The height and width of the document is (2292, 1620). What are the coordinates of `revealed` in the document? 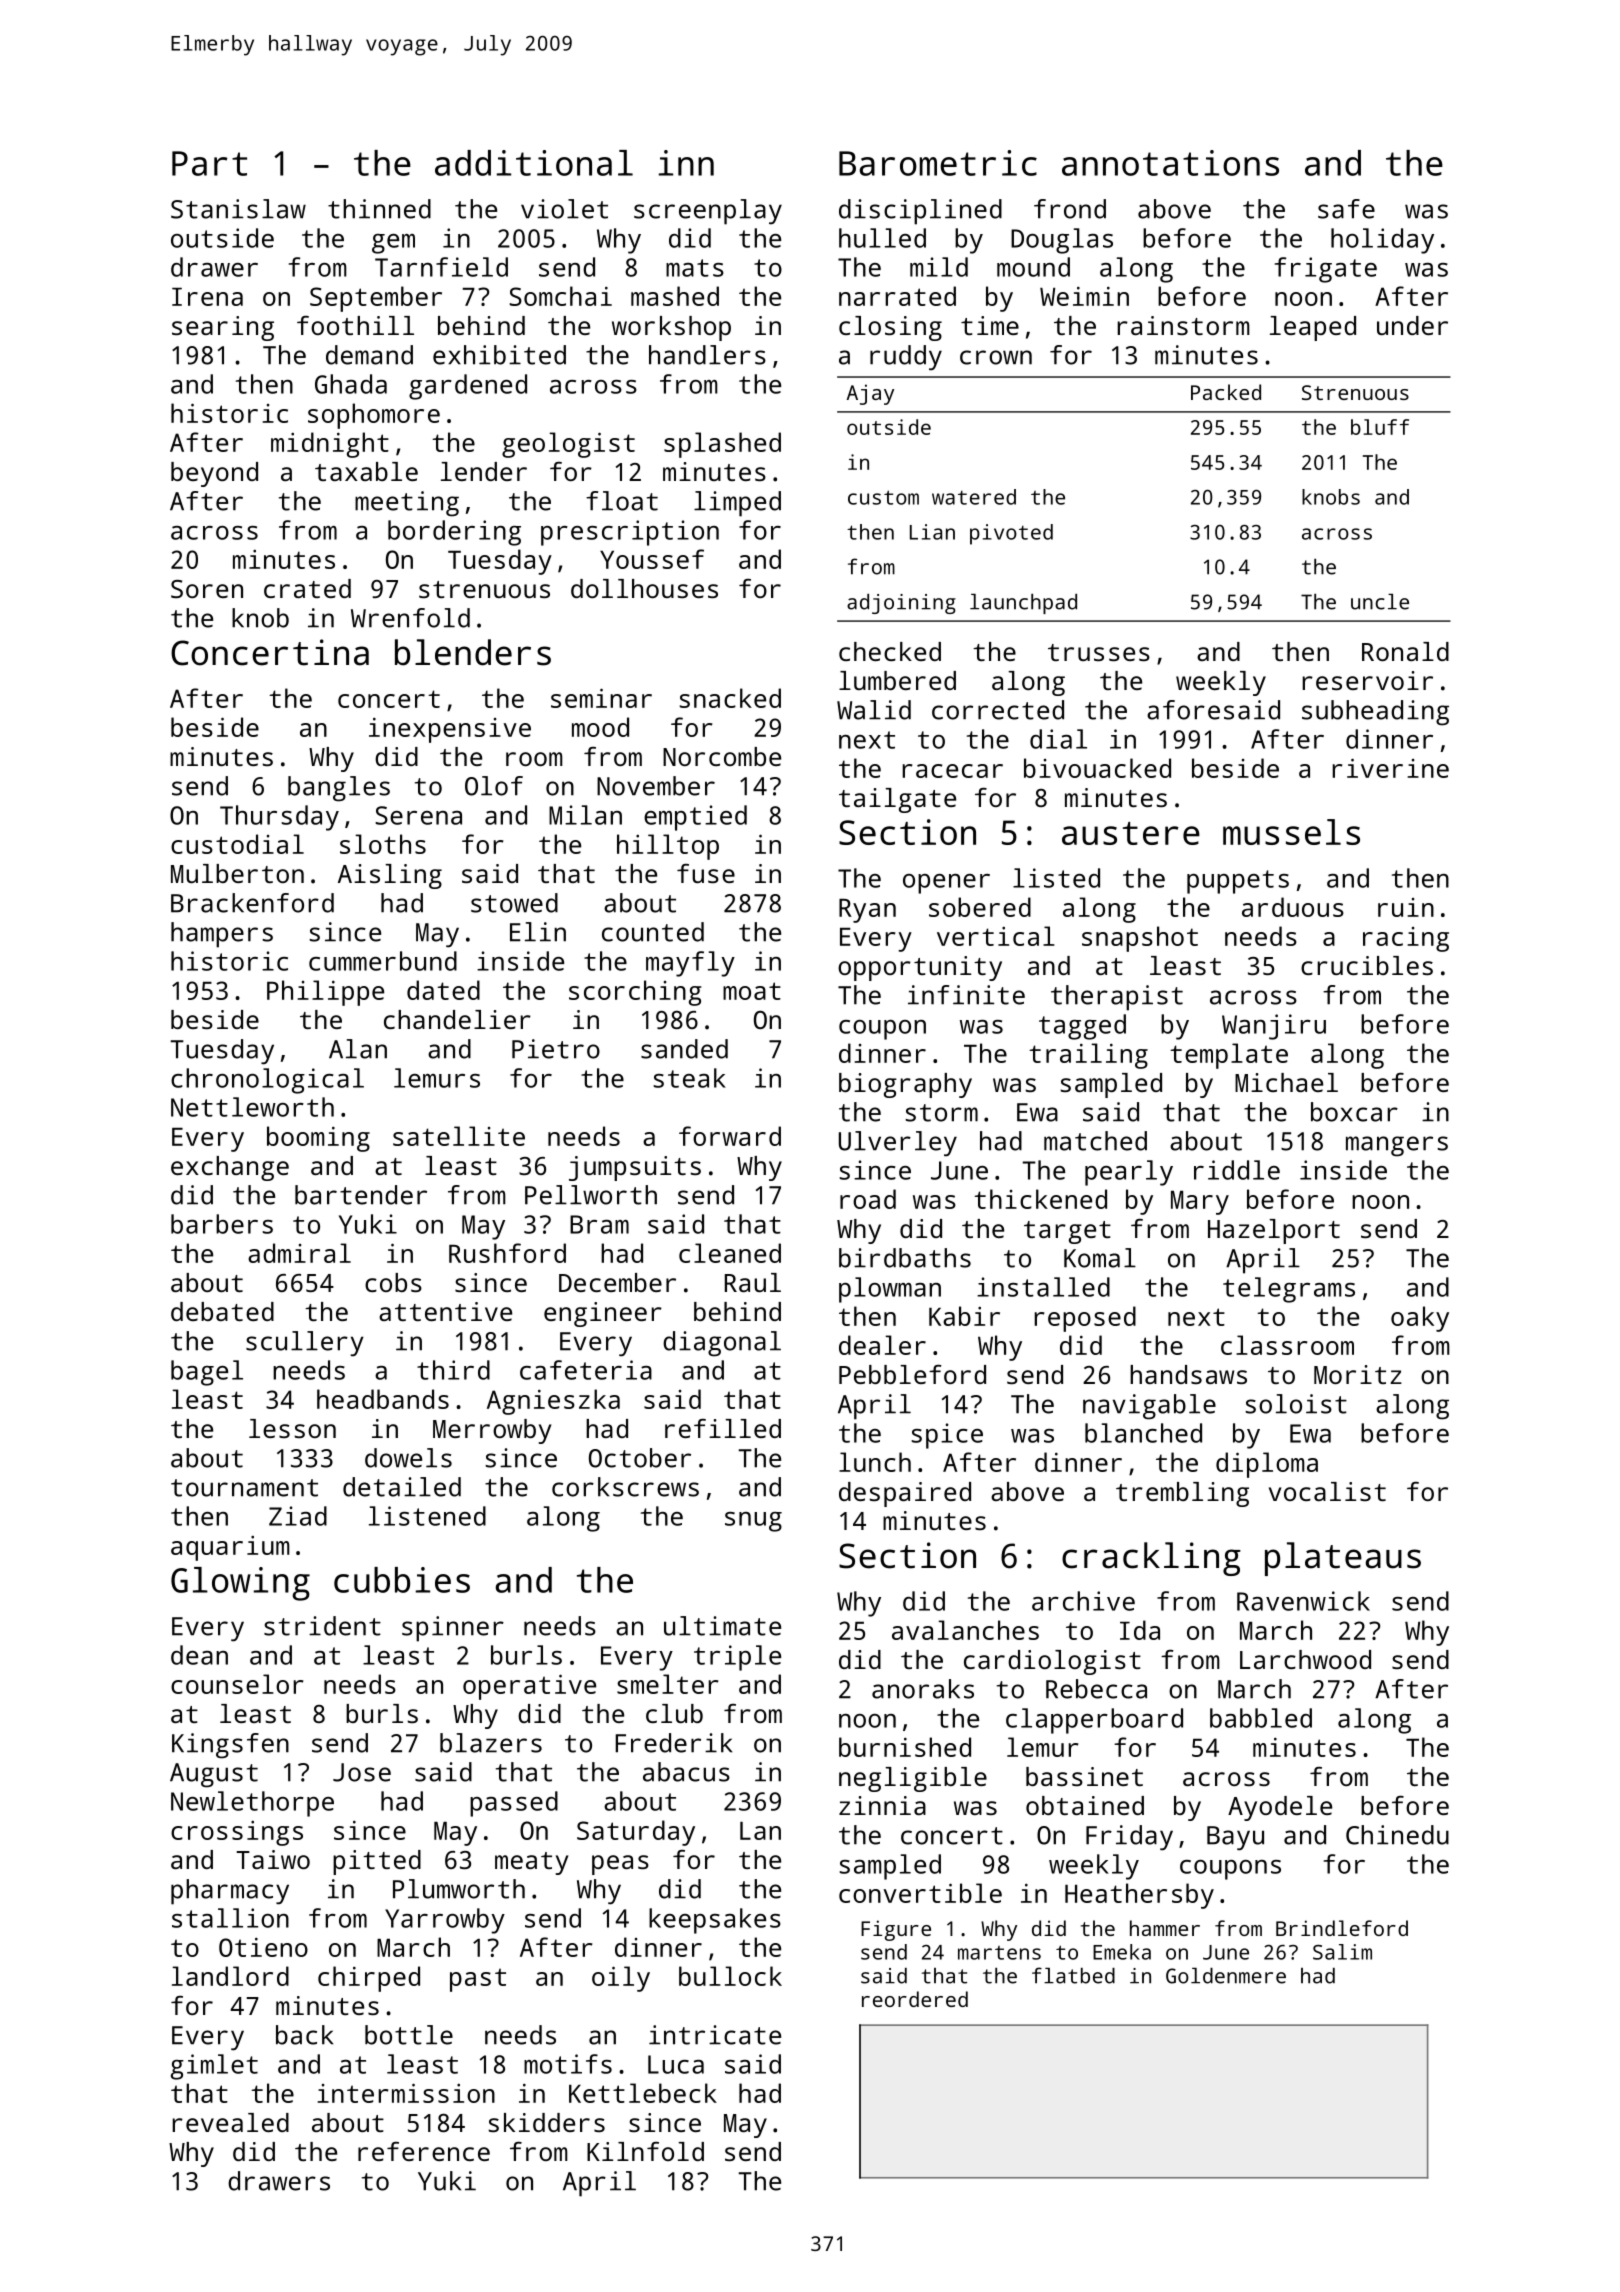 It's located at (230, 2122).
